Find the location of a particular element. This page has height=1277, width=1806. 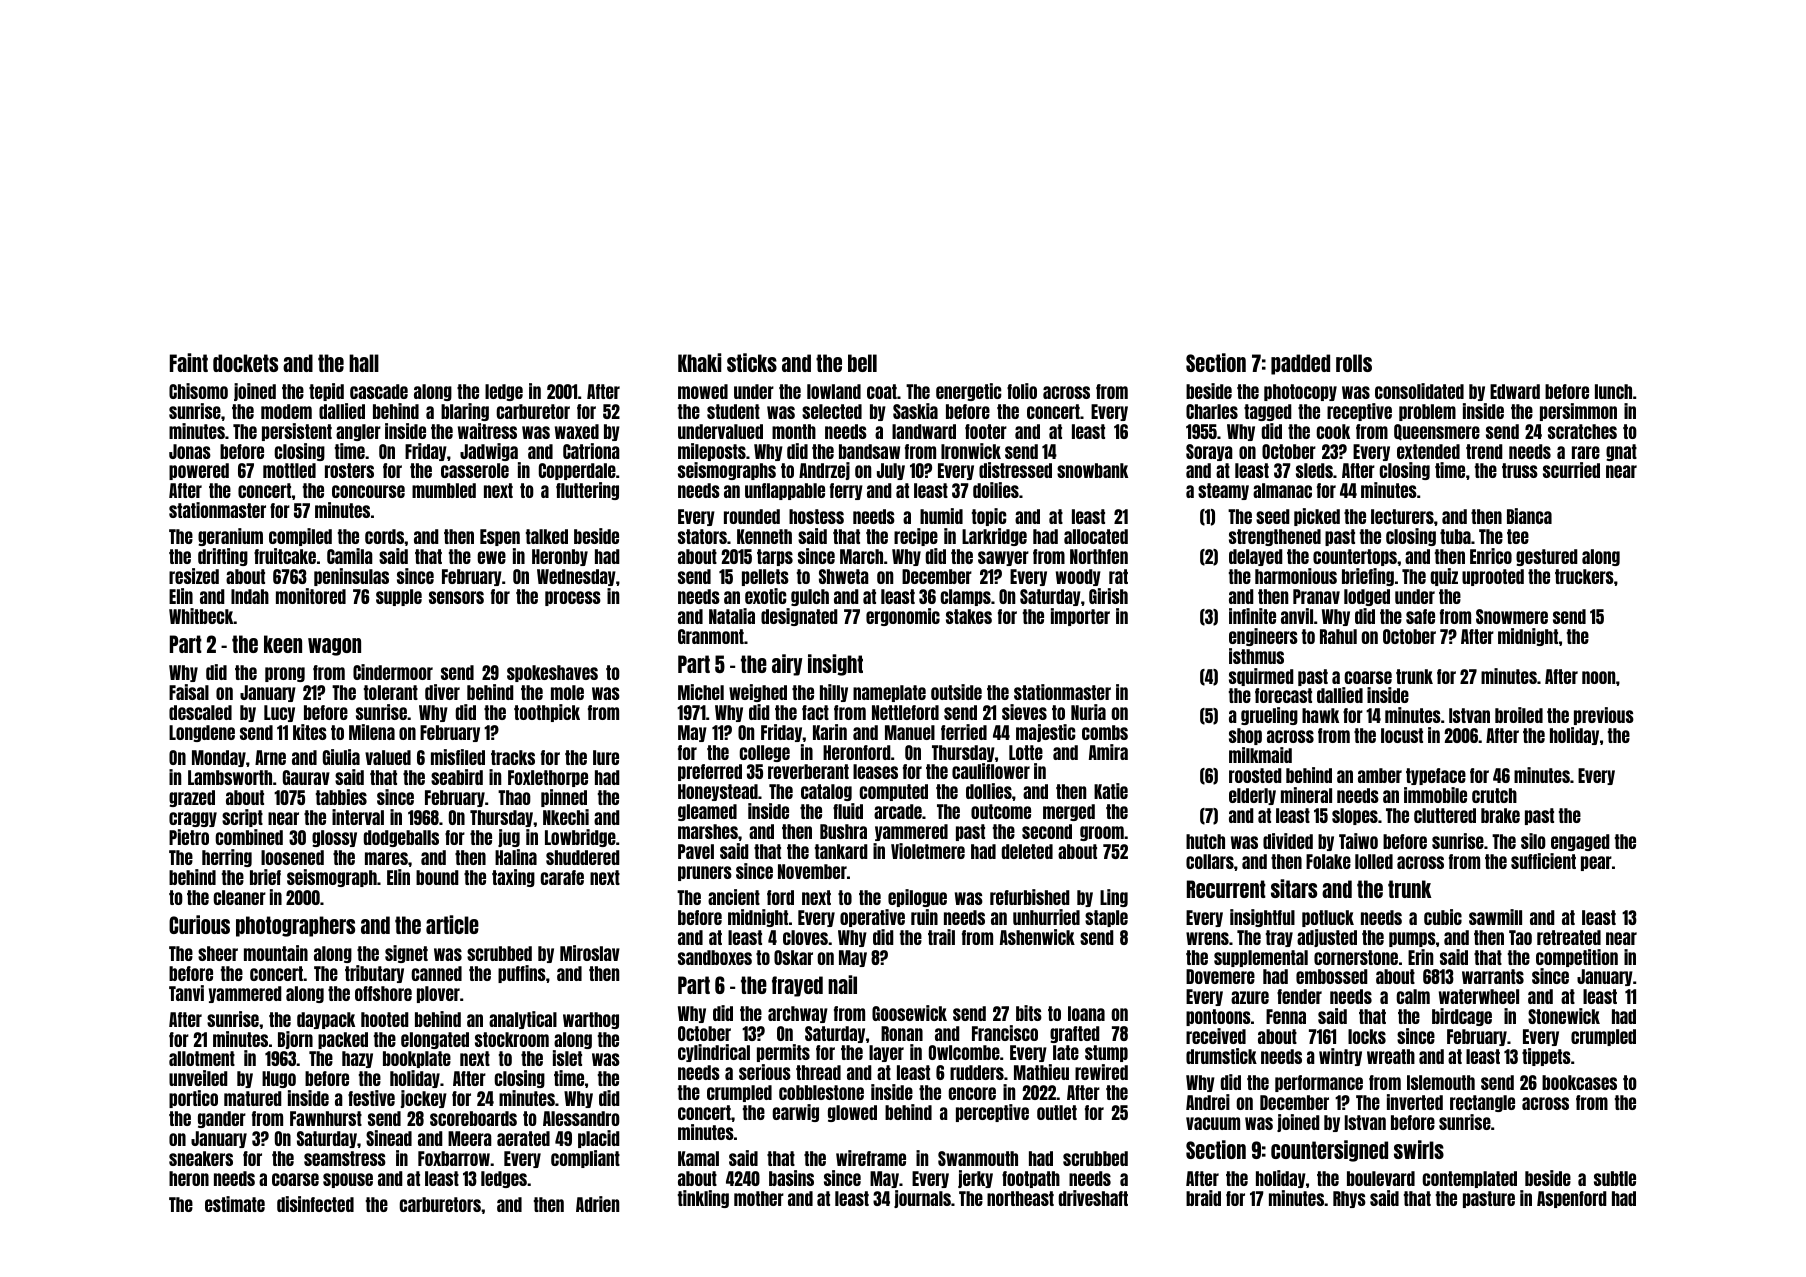

calm is located at coordinates (1413, 996).
